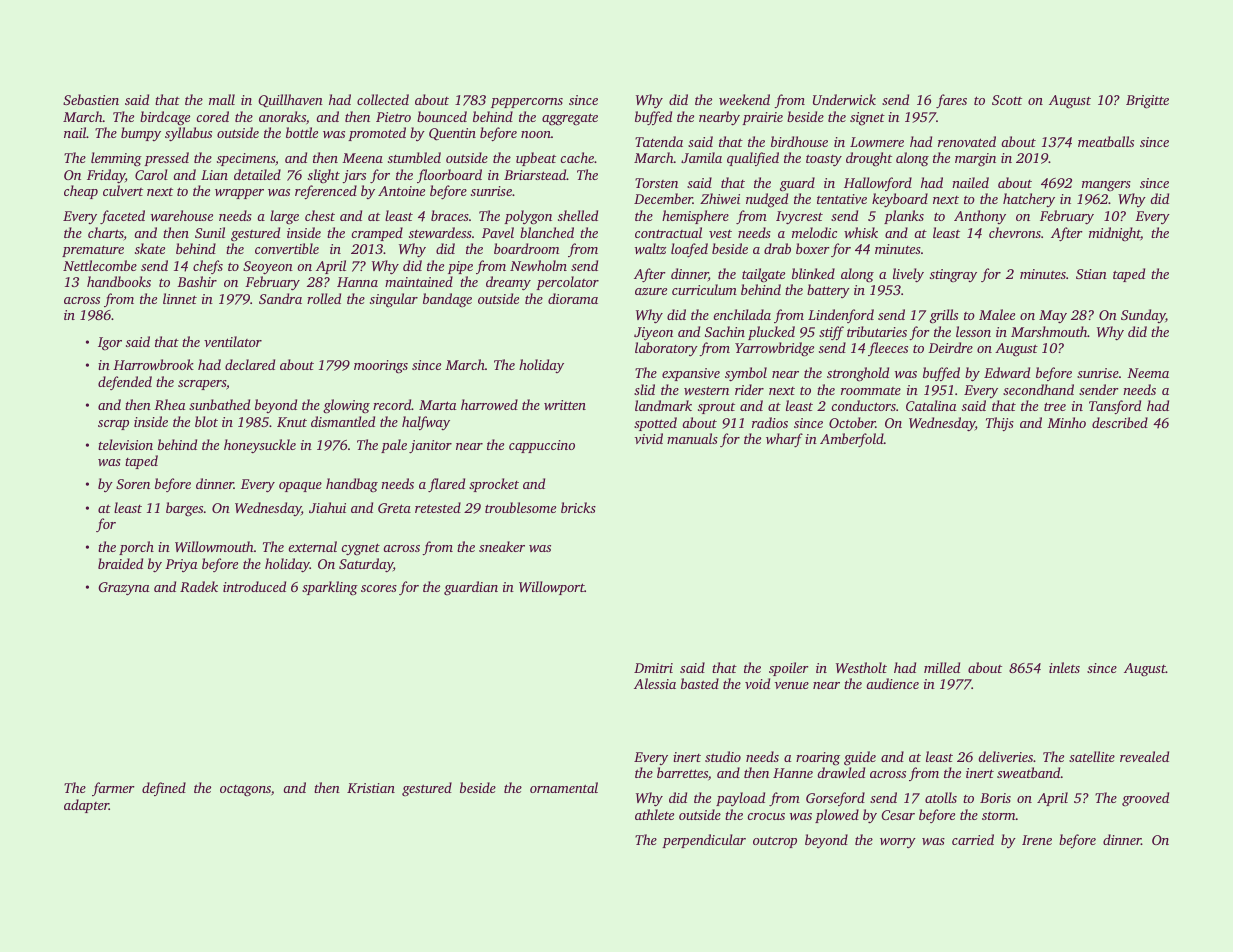  What do you see at coordinates (133, 484) in the image?
I see `Soren` at bounding box center [133, 484].
